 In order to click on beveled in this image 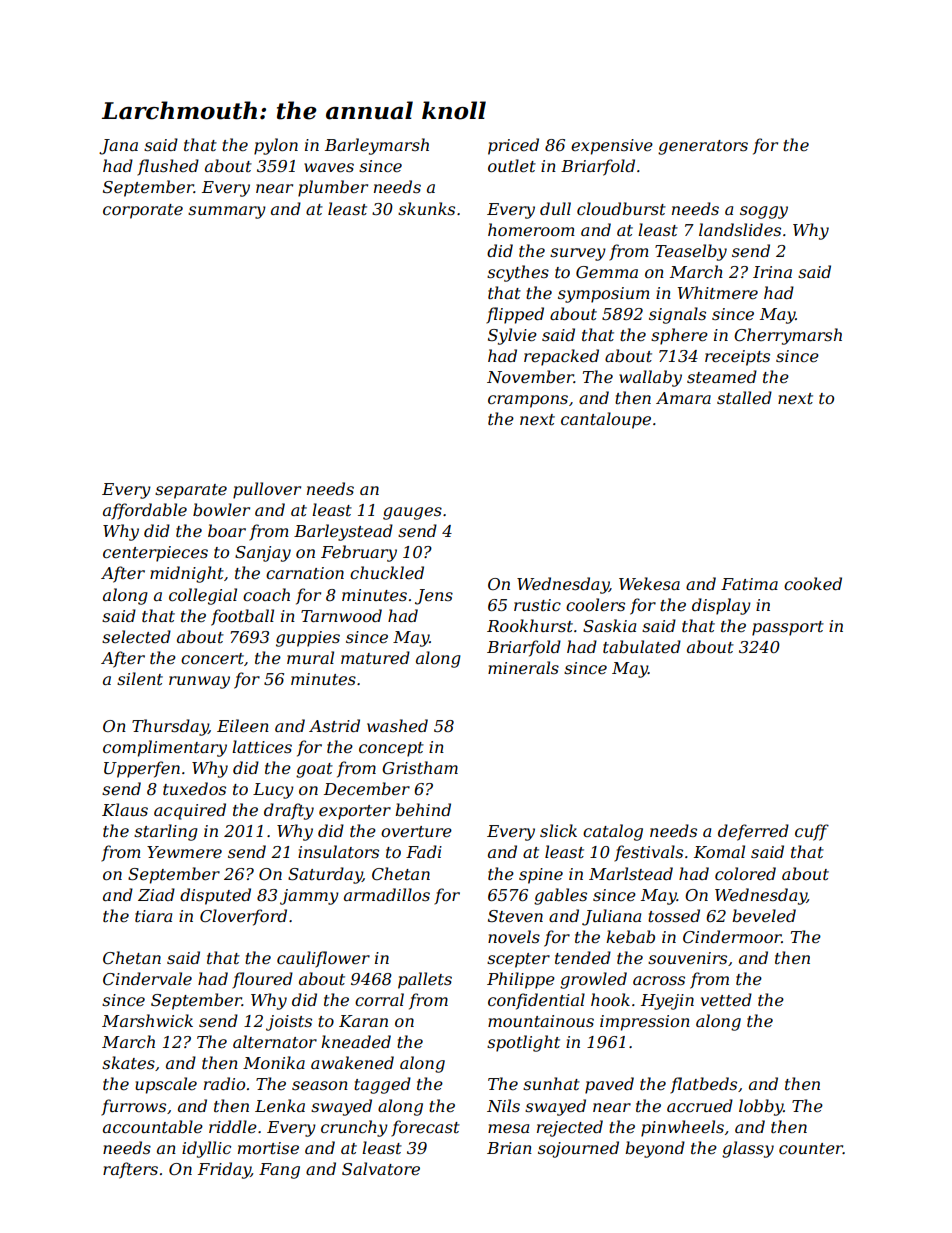, I will do `click(764, 915)`.
